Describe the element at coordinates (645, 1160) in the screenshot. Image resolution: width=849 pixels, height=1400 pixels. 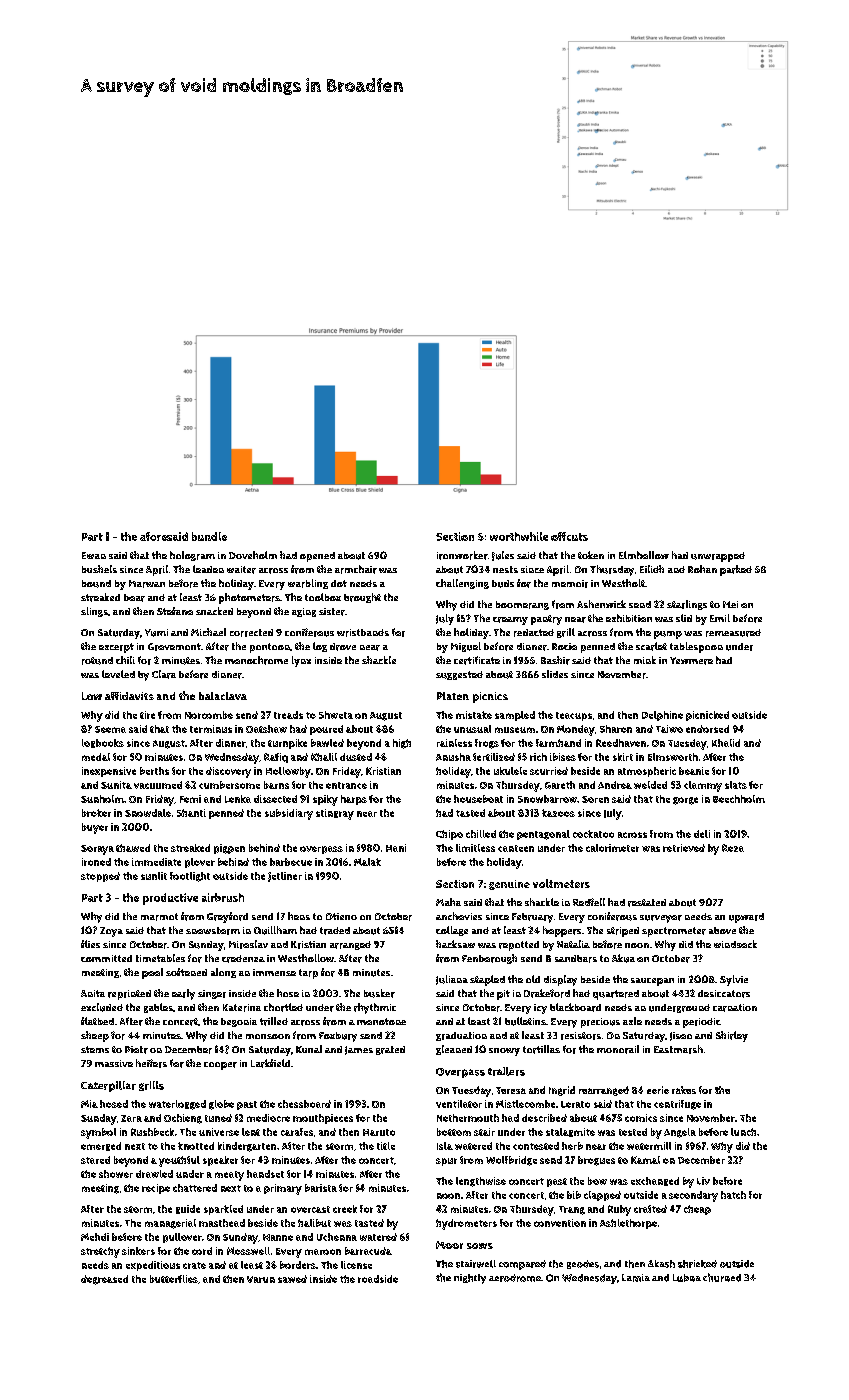
I see `Kamal` at that location.
